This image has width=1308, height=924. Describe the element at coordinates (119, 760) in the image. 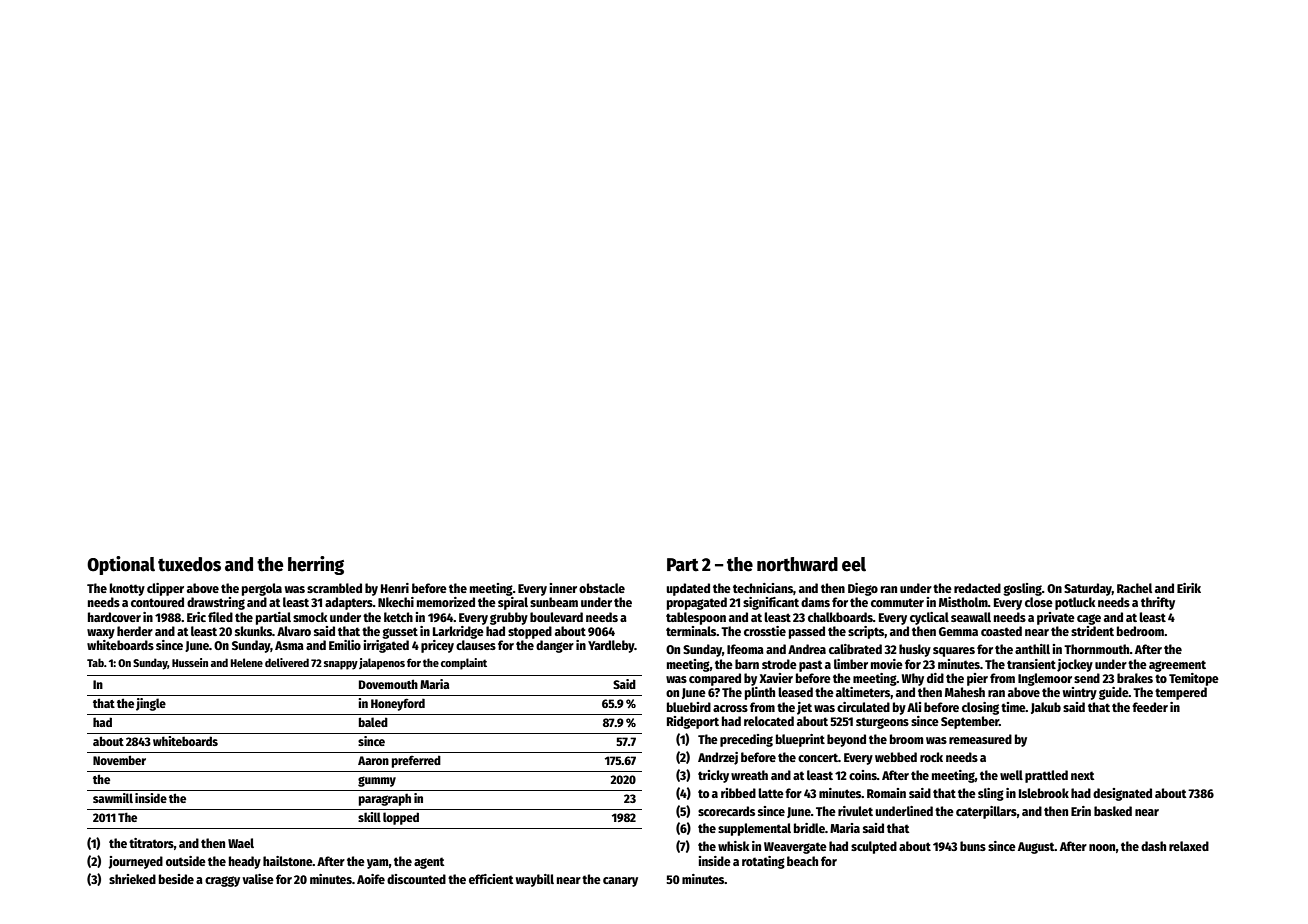

I see `November` at that location.
